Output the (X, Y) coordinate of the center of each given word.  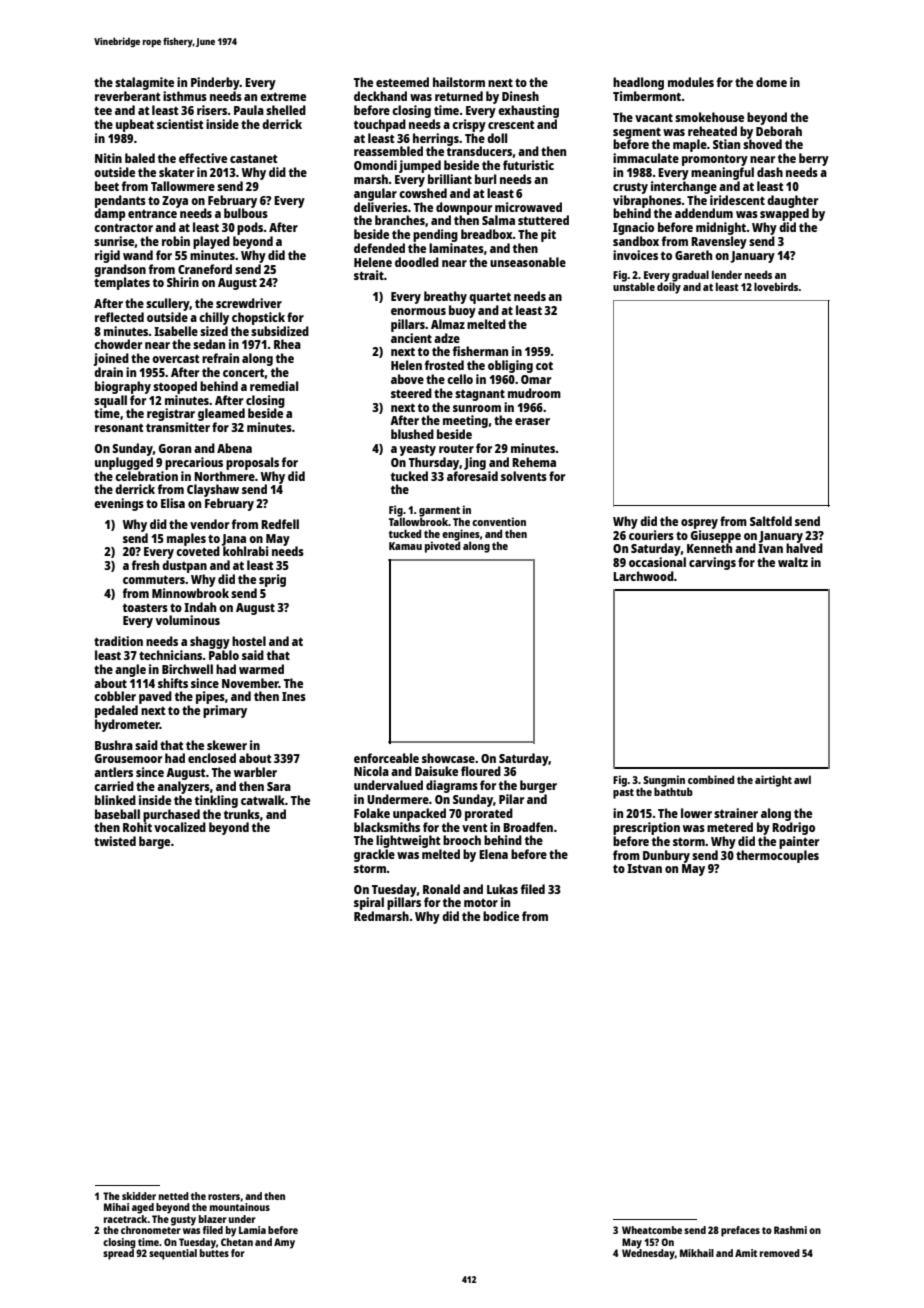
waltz (793, 562)
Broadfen (528, 827)
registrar (171, 414)
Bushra (114, 745)
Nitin (108, 158)
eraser (532, 421)
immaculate (646, 158)
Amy (284, 1243)
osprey (699, 524)
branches (400, 220)
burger (538, 786)
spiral (369, 903)
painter (799, 842)
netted (174, 1196)
